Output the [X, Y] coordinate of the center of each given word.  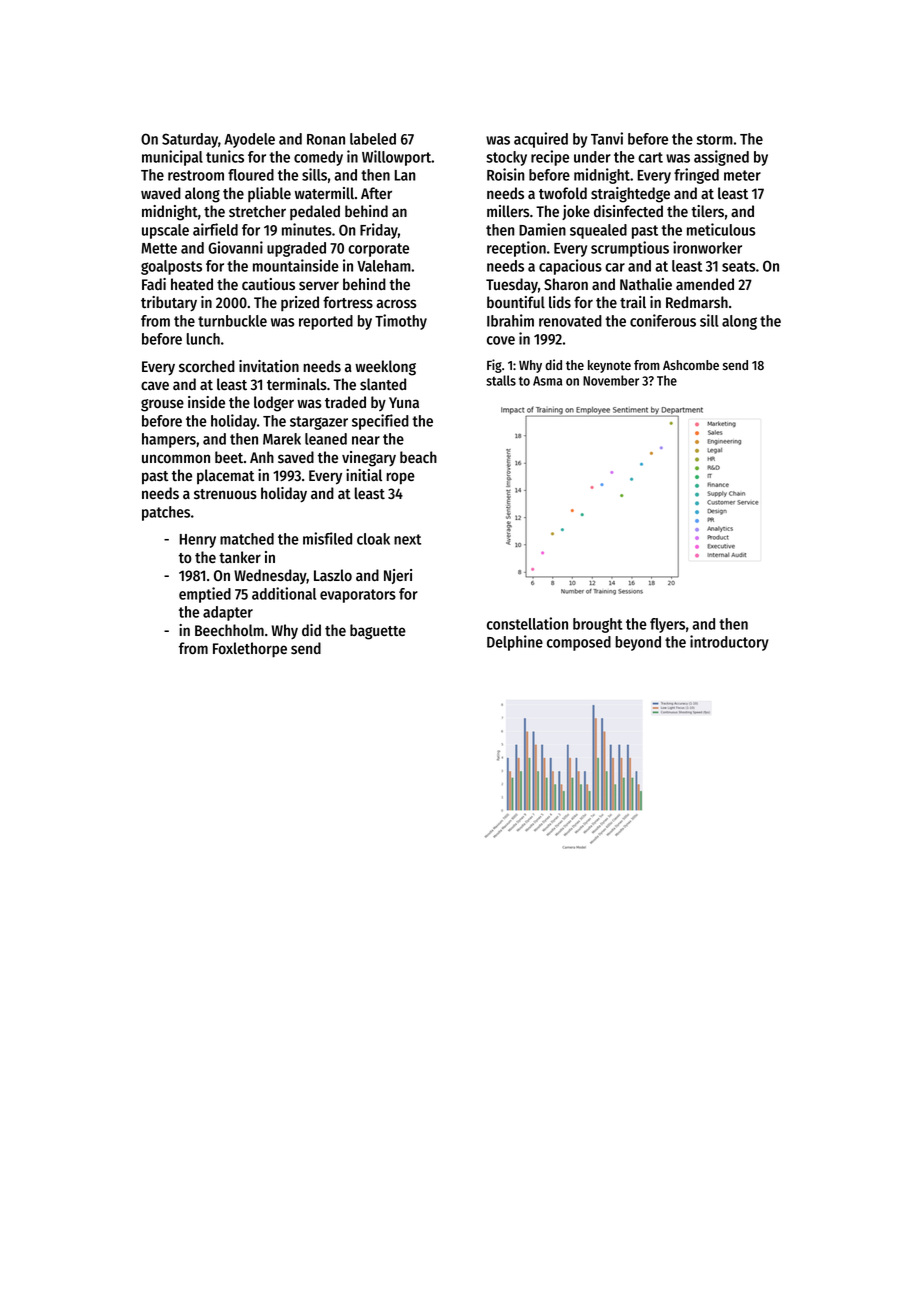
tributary [169, 303]
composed [579, 643]
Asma [547, 381]
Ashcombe [691, 365]
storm [715, 139]
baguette [378, 632]
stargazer [319, 423]
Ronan [326, 139]
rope [400, 478]
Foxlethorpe [250, 650]
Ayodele [249, 140]
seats [738, 266]
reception [516, 249]
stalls [501, 380]
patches [166, 513]
